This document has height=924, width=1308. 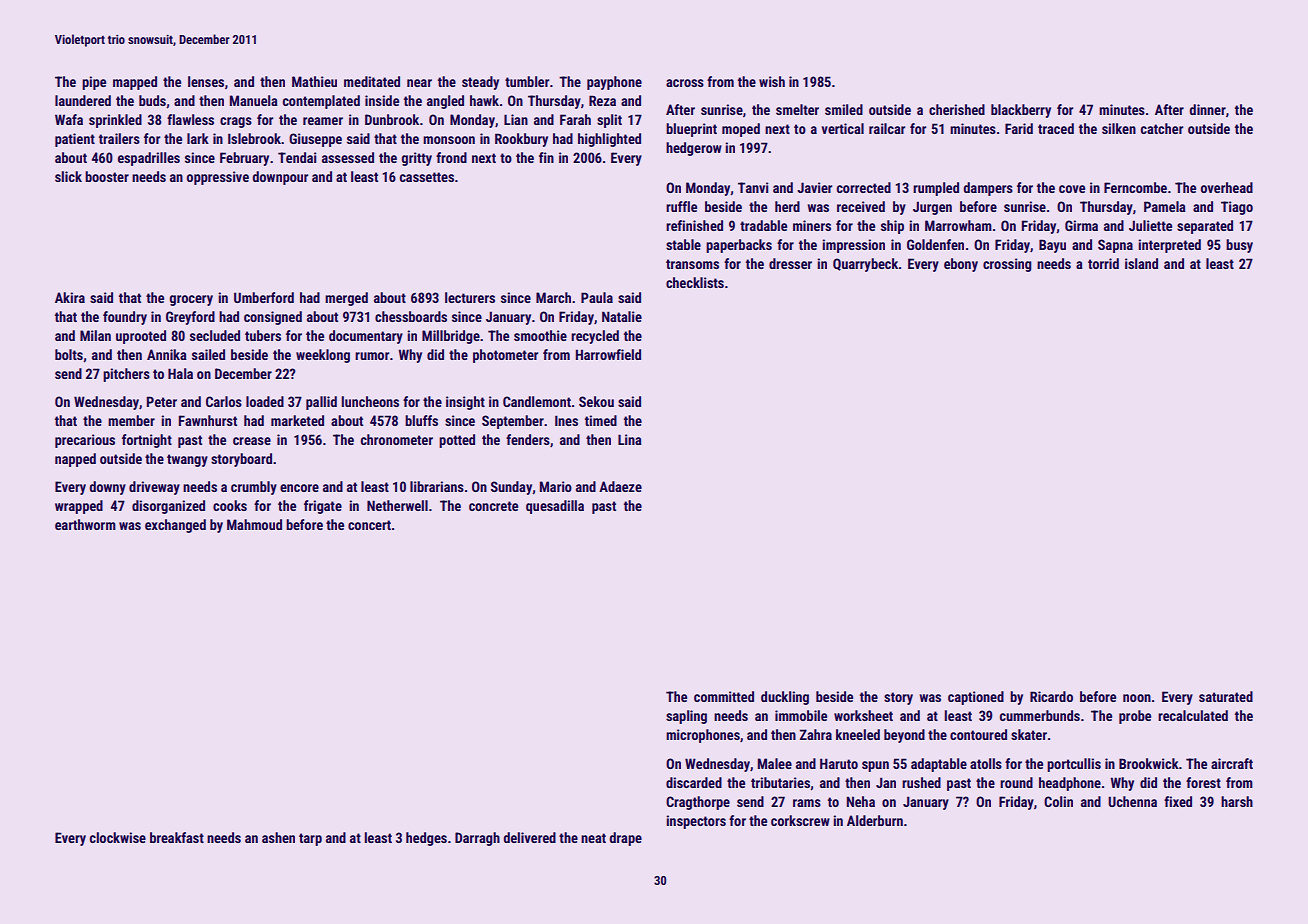 I want to click on pipe, so click(x=94, y=83).
